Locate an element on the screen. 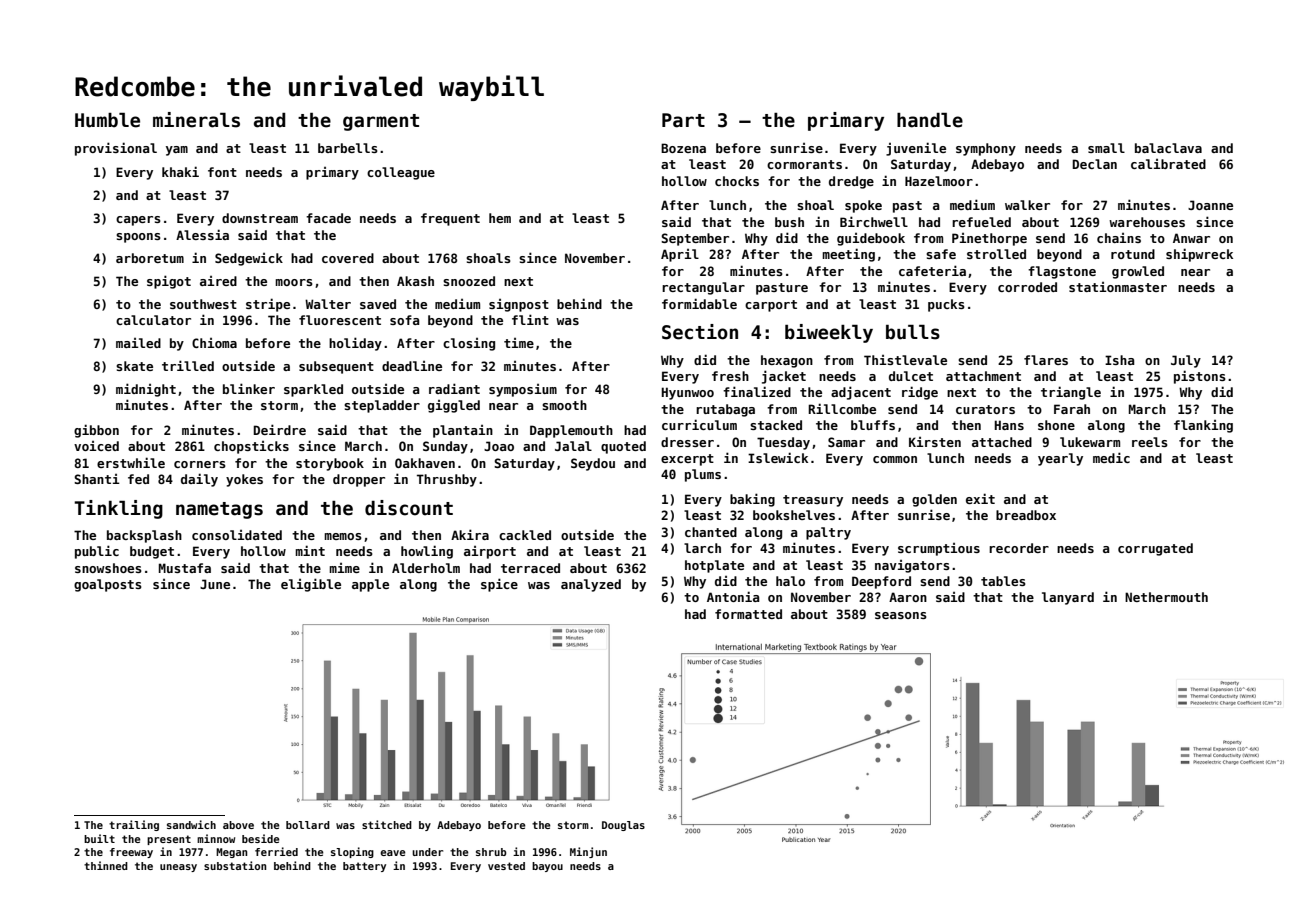 This screenshot has height=924, width=1308. flares is located at coordinates (1046, 360).
